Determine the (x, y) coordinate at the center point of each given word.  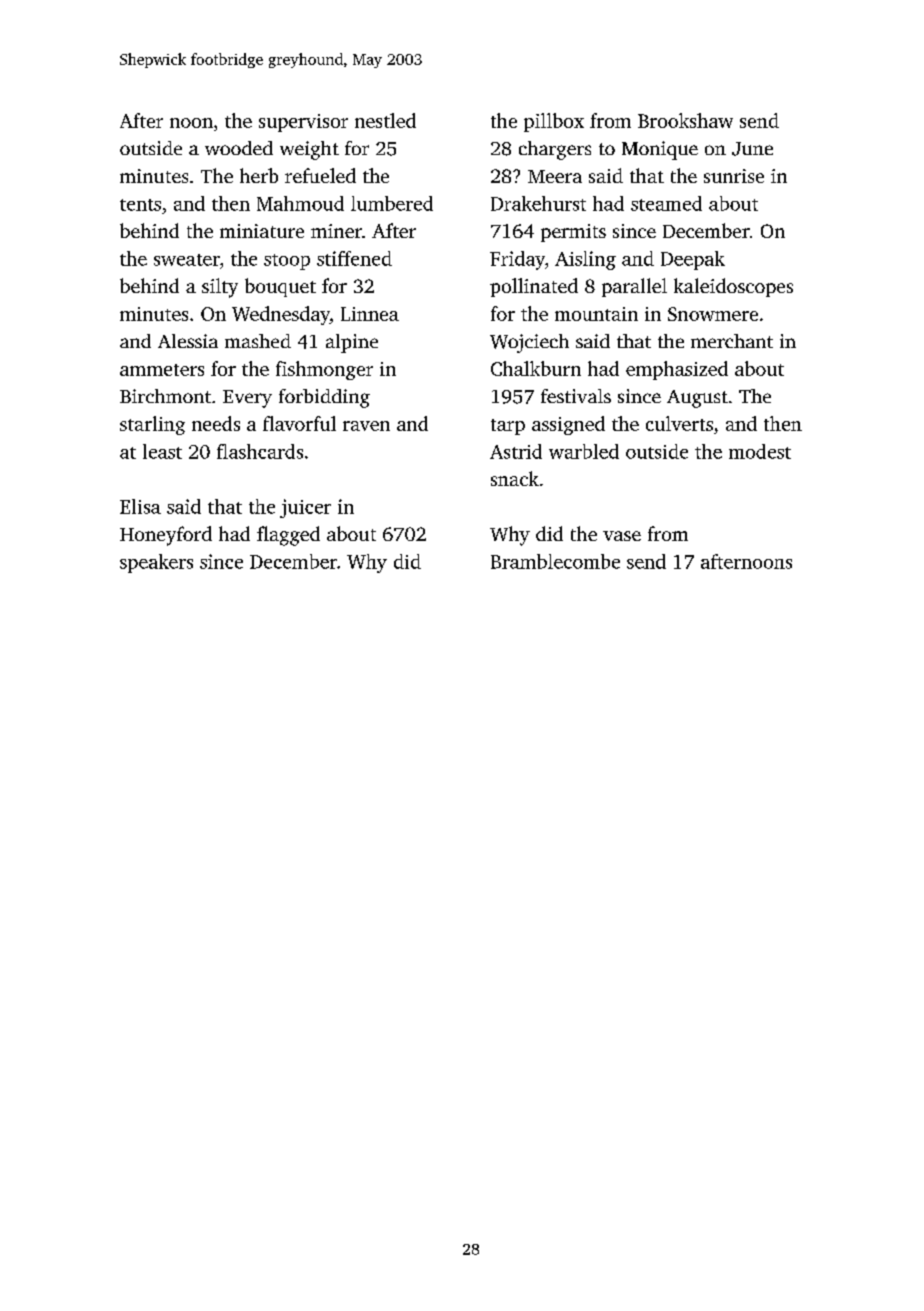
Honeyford (166, 536)
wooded (239, 148)
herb (259, 175)
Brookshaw (685, 120)
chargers (555, 150)
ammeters (162, 370)
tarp (508, 427)
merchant (732, 341)
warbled (584, 451)
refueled (320, 175)
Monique (660, 150)
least (162, 451)
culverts (679, 423)
